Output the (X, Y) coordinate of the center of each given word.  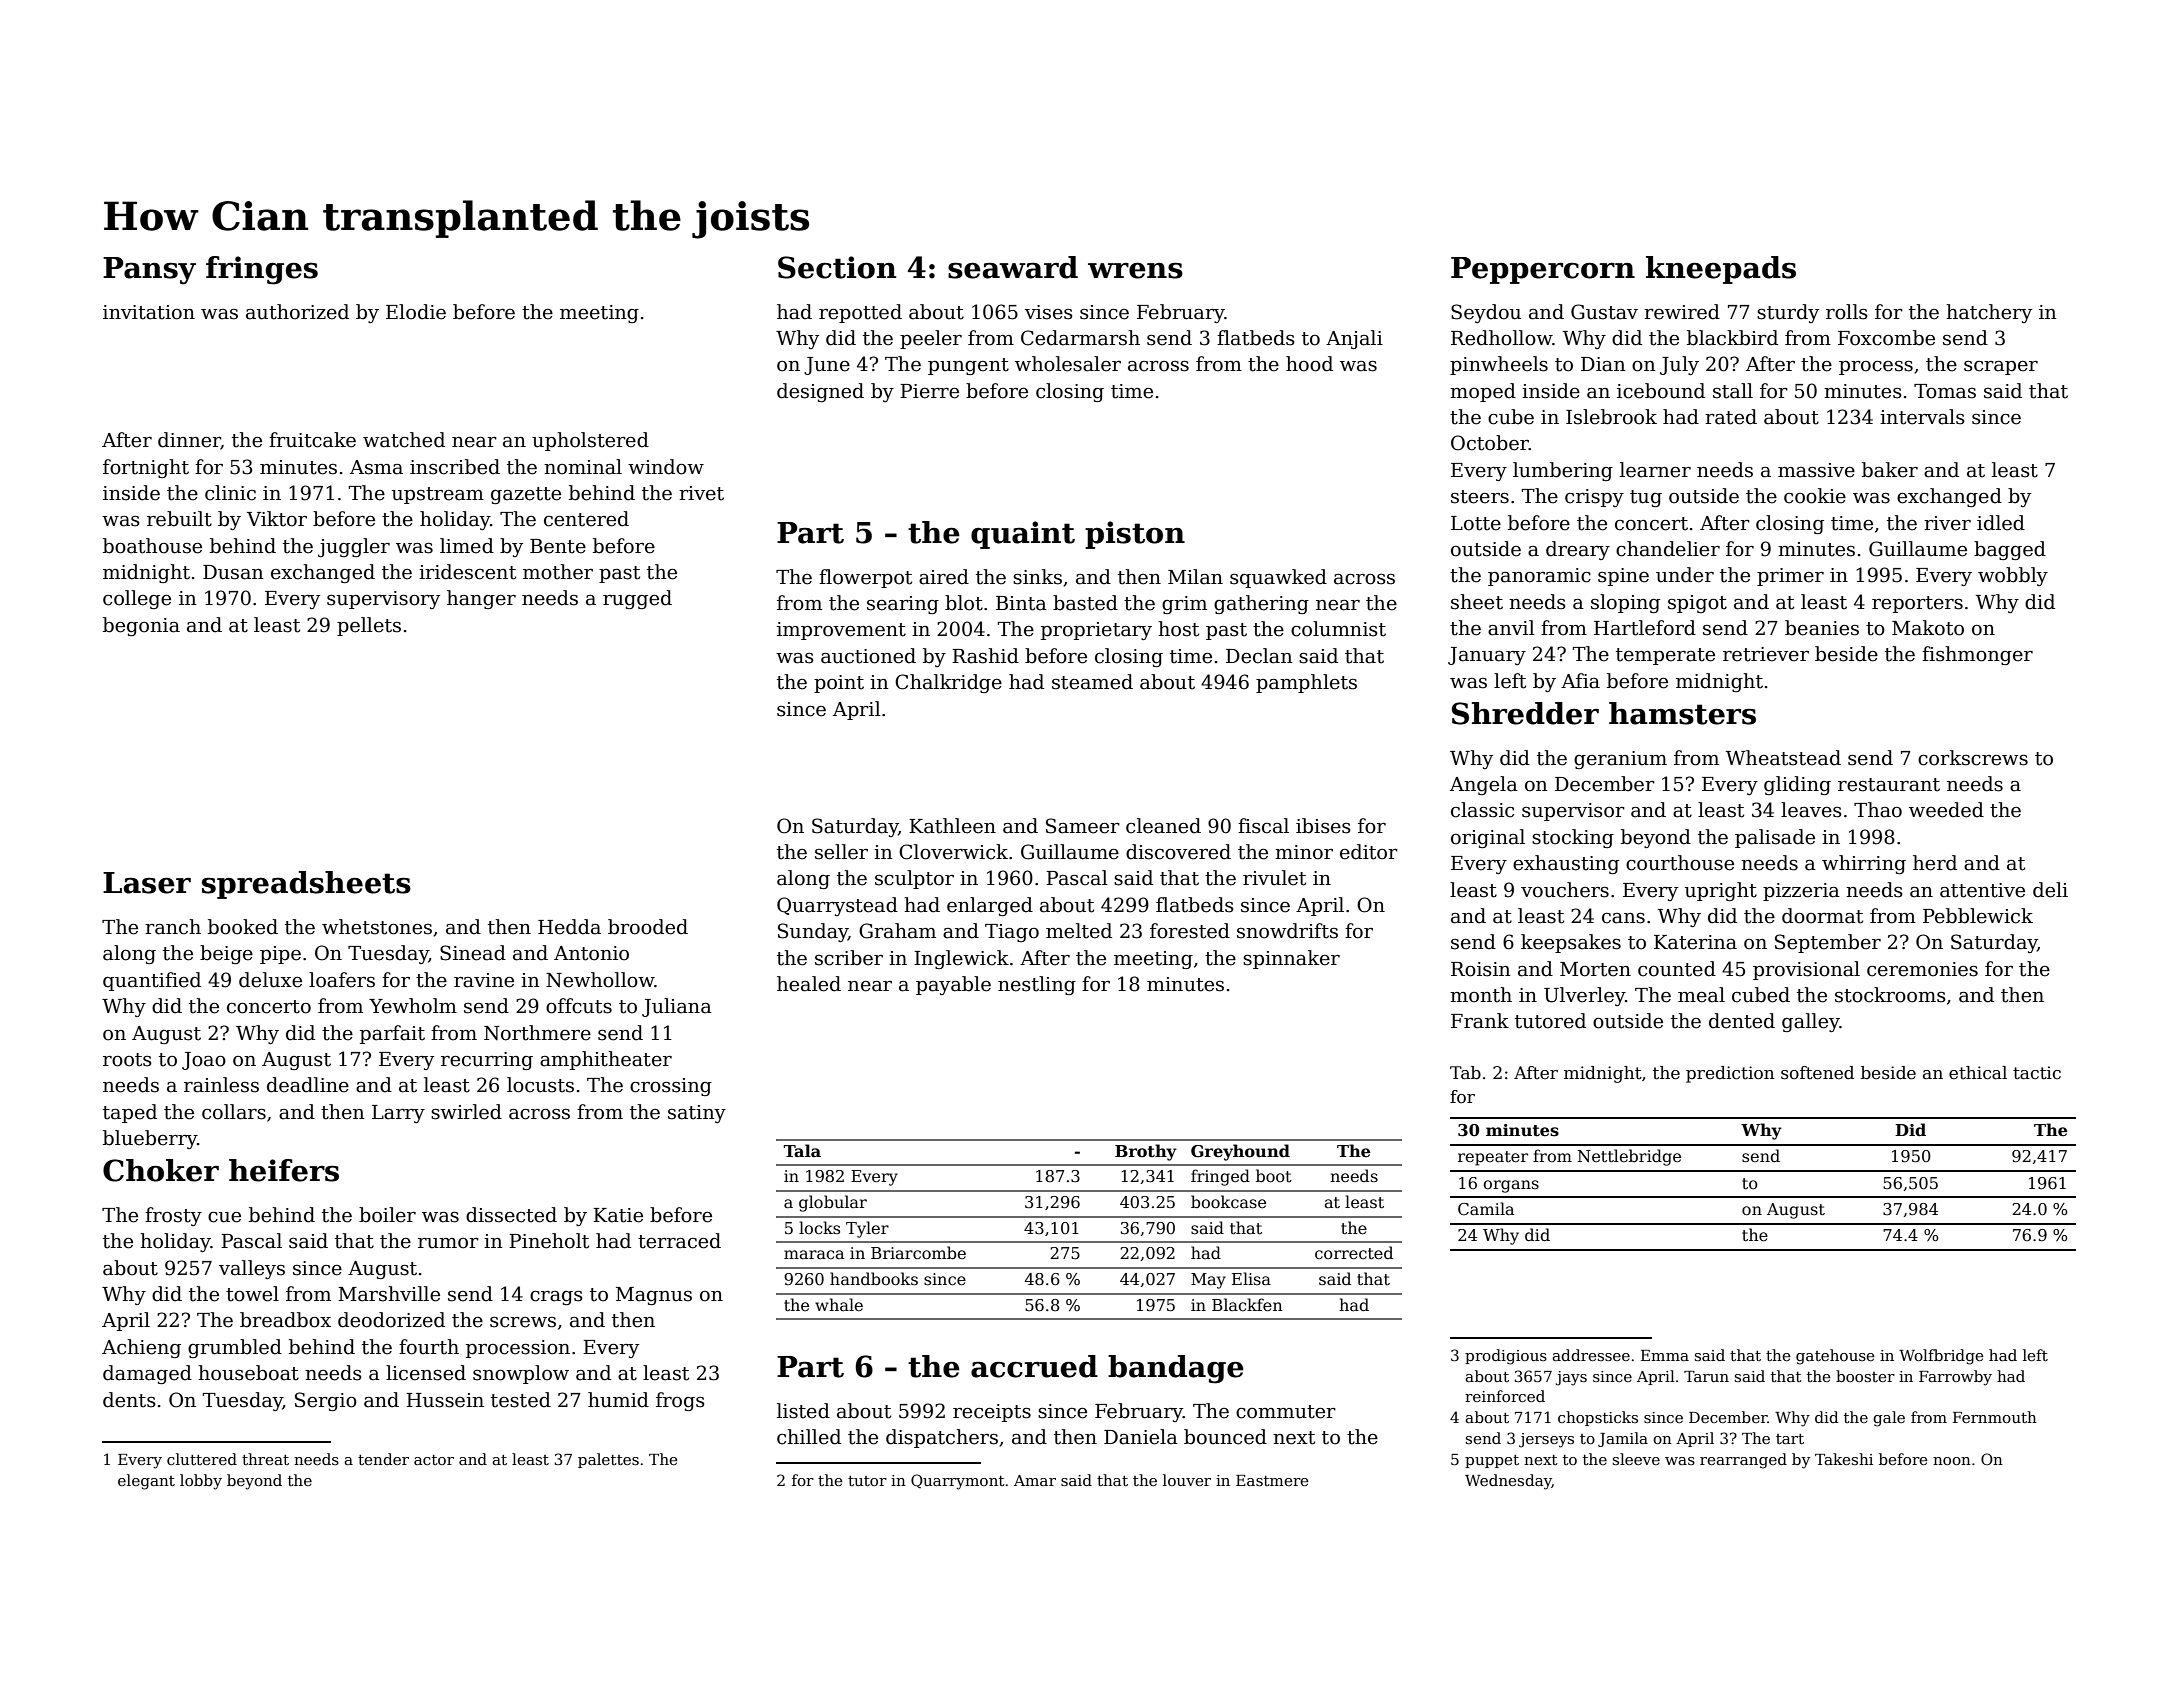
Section (837, 267)
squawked (1278, 578)
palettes (608, 1460)
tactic (2037, 1073)
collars (234, 1112)
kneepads (1721, 270)
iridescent (467, 572)
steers (1480, 497)
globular (833, 1203)
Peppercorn (1543, 270)
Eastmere (1272, 1480)
